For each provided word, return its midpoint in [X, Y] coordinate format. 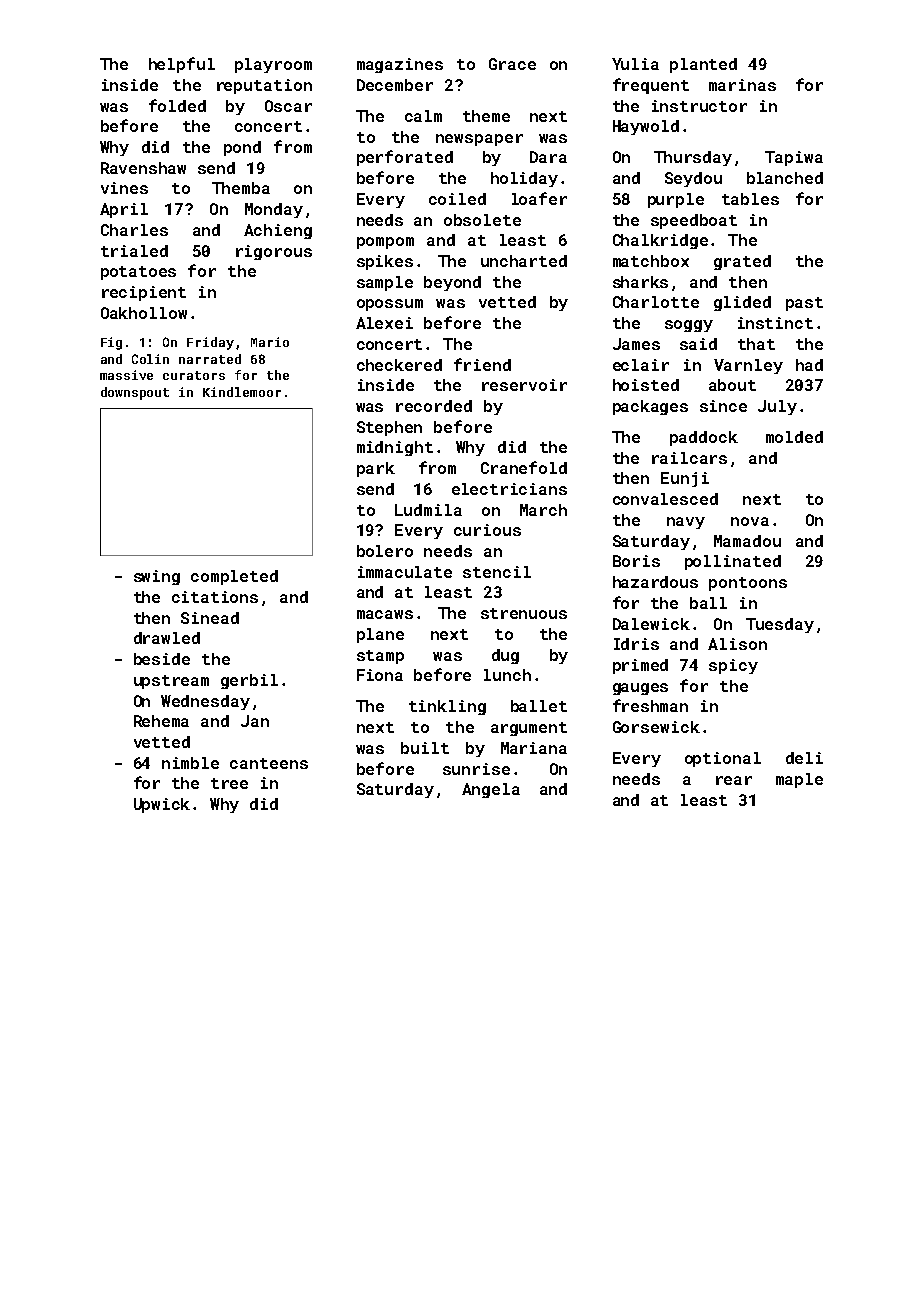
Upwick [162, 805]
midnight [395, 448]
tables [750, 199]
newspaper [479, 140]
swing [157, 577]
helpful [182, 65]
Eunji [685, 479]
